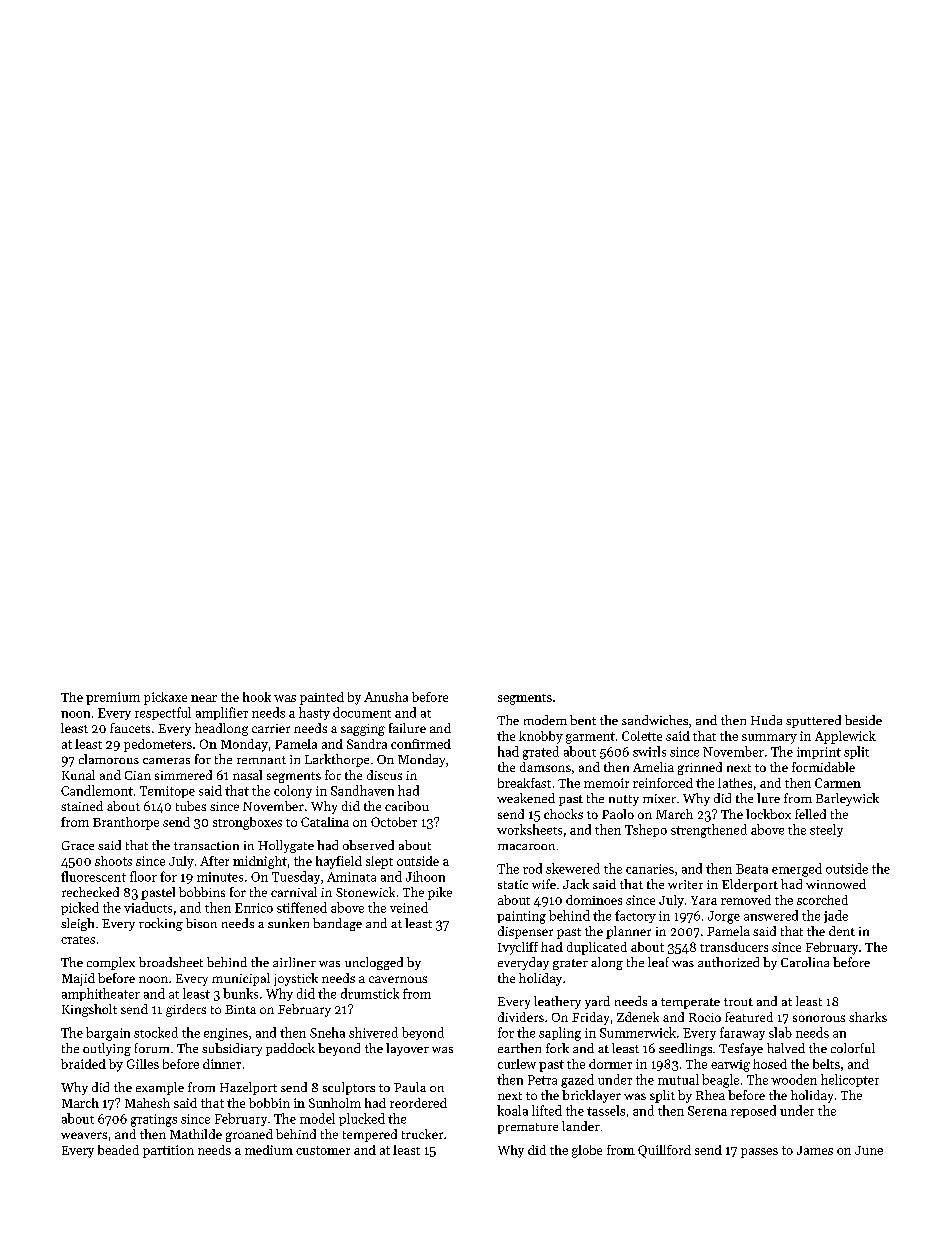  Describe the element at coordinates (257, 697) in the document. I see `hook` at that location.
